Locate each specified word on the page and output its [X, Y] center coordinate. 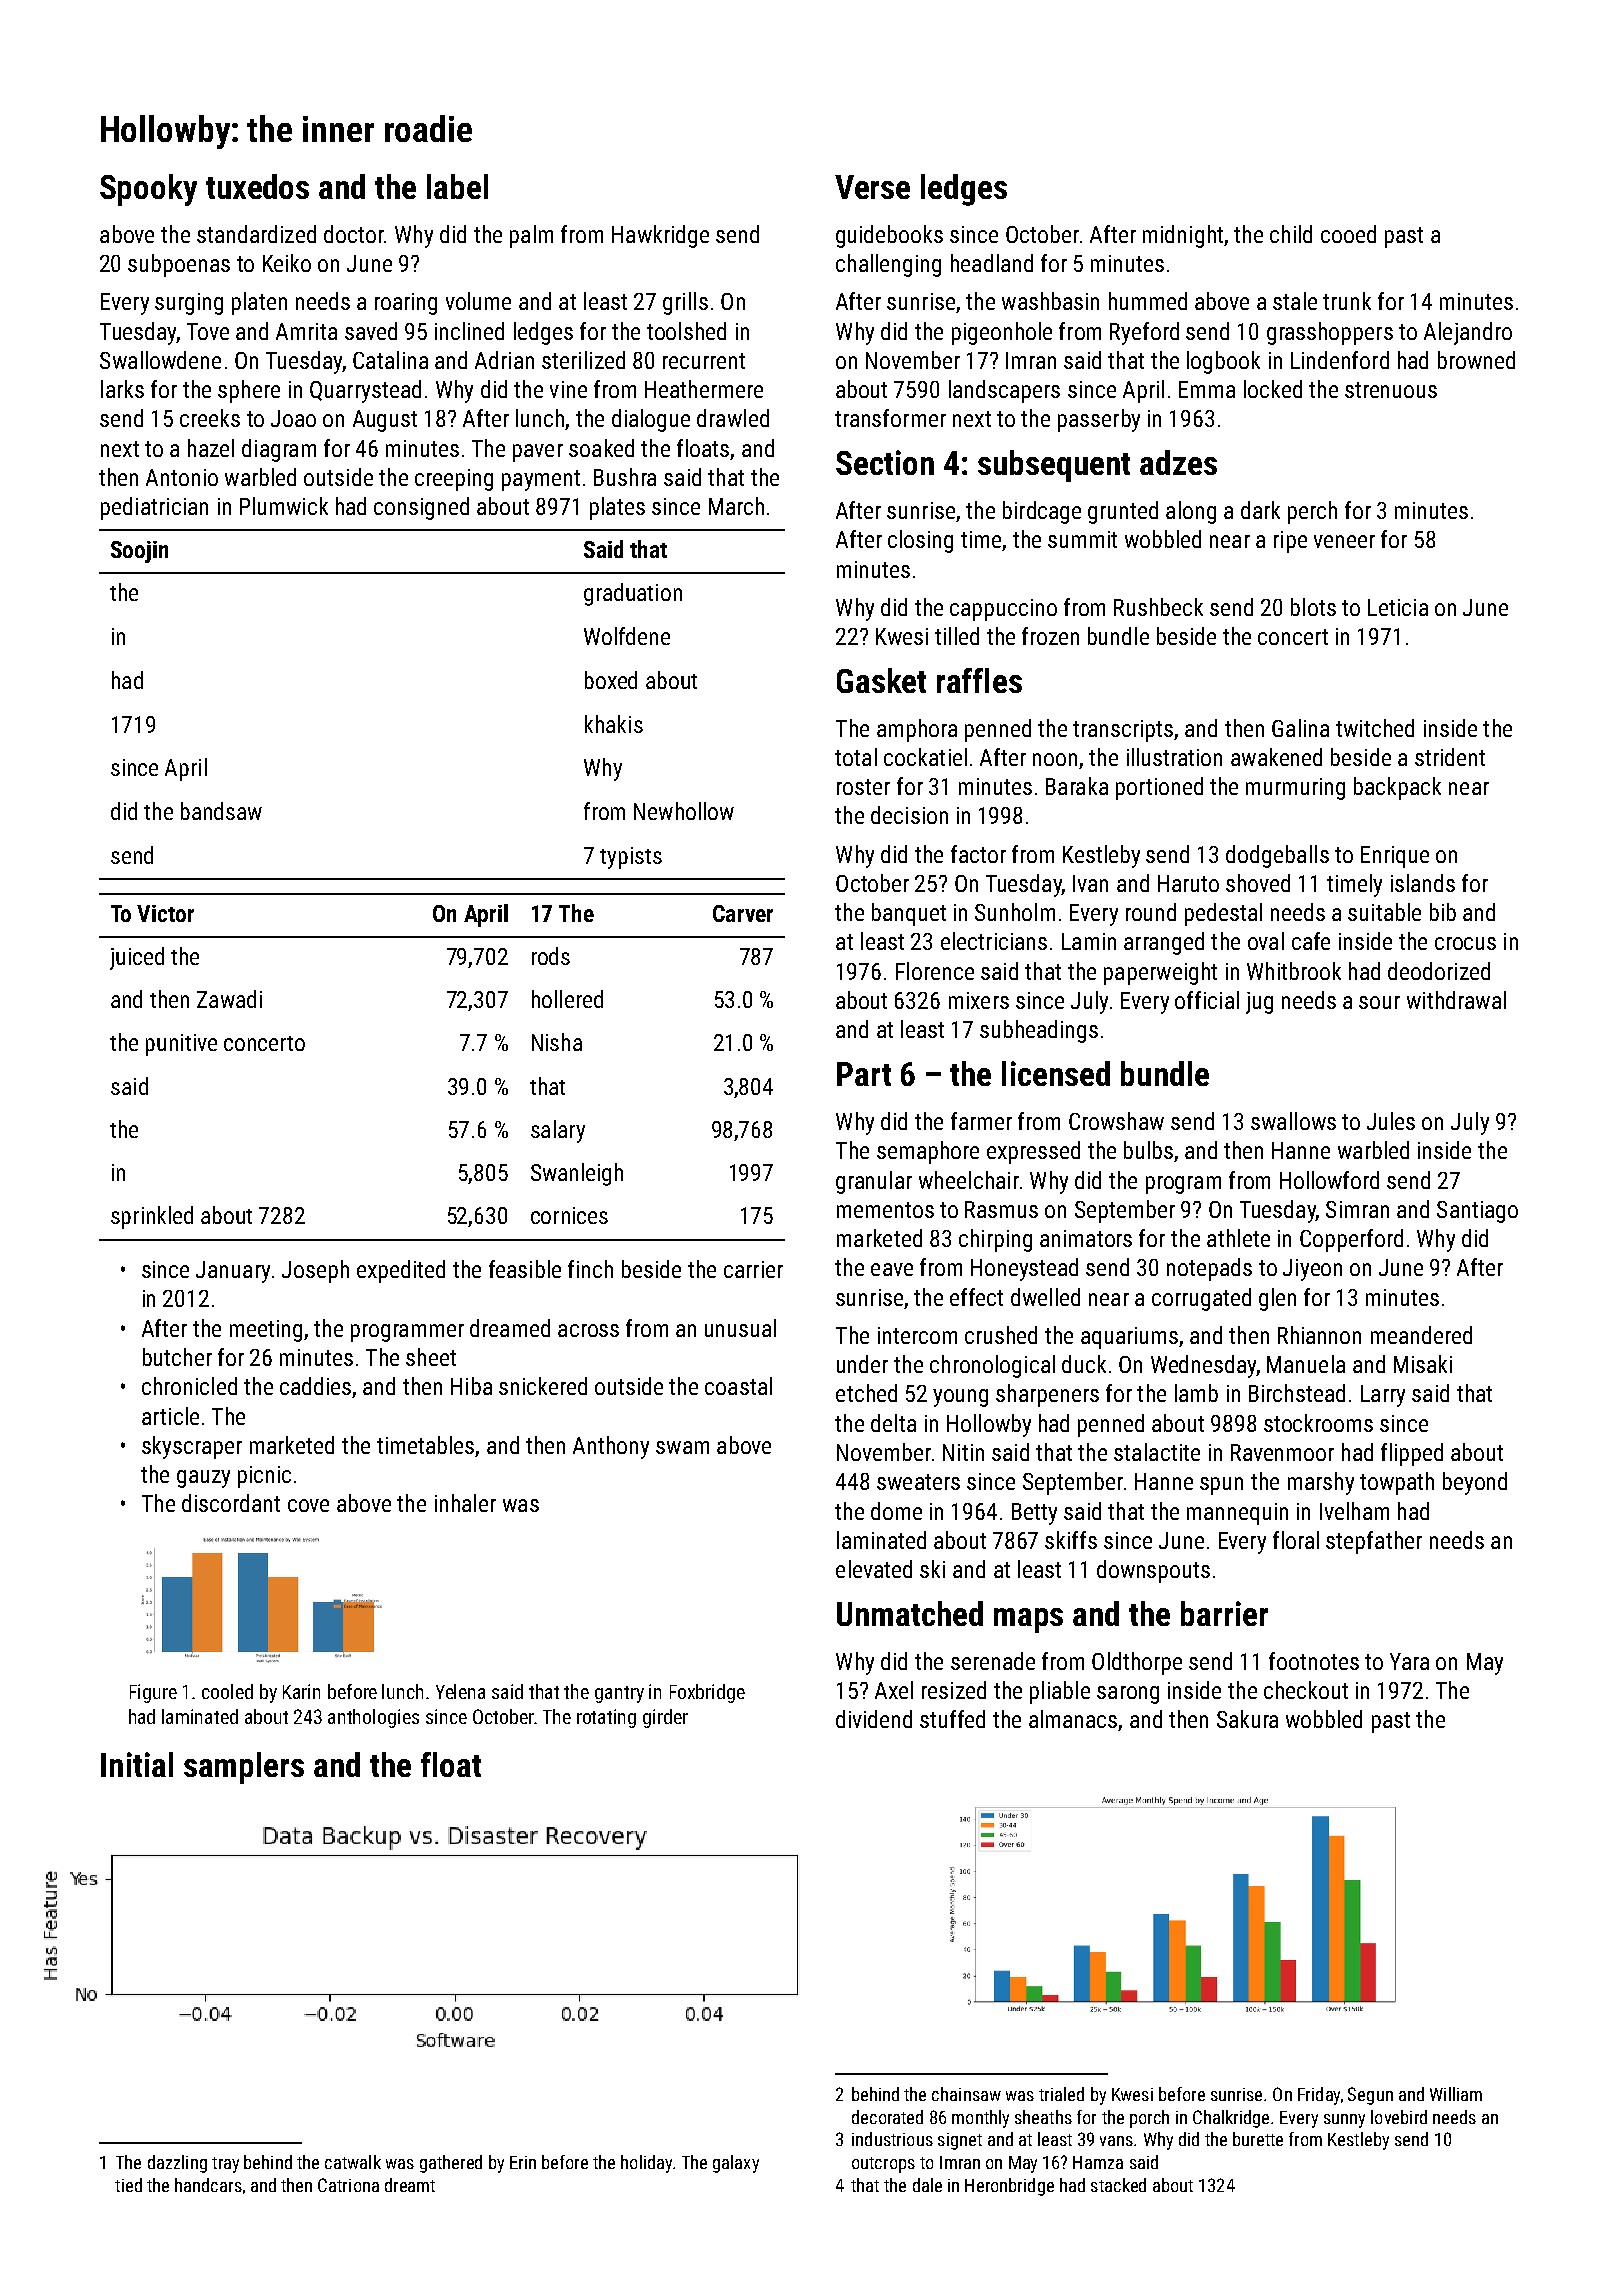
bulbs [1148, 1150]
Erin [523, 2162]
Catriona [348, 2185]
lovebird [1399, 2117]
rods [551, 956]
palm [531, 236]
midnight [1183, 236]
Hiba [471, 1386]
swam [682, 1447]
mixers [979, 1000]
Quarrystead [365, 391]
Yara [1409, 1661]
